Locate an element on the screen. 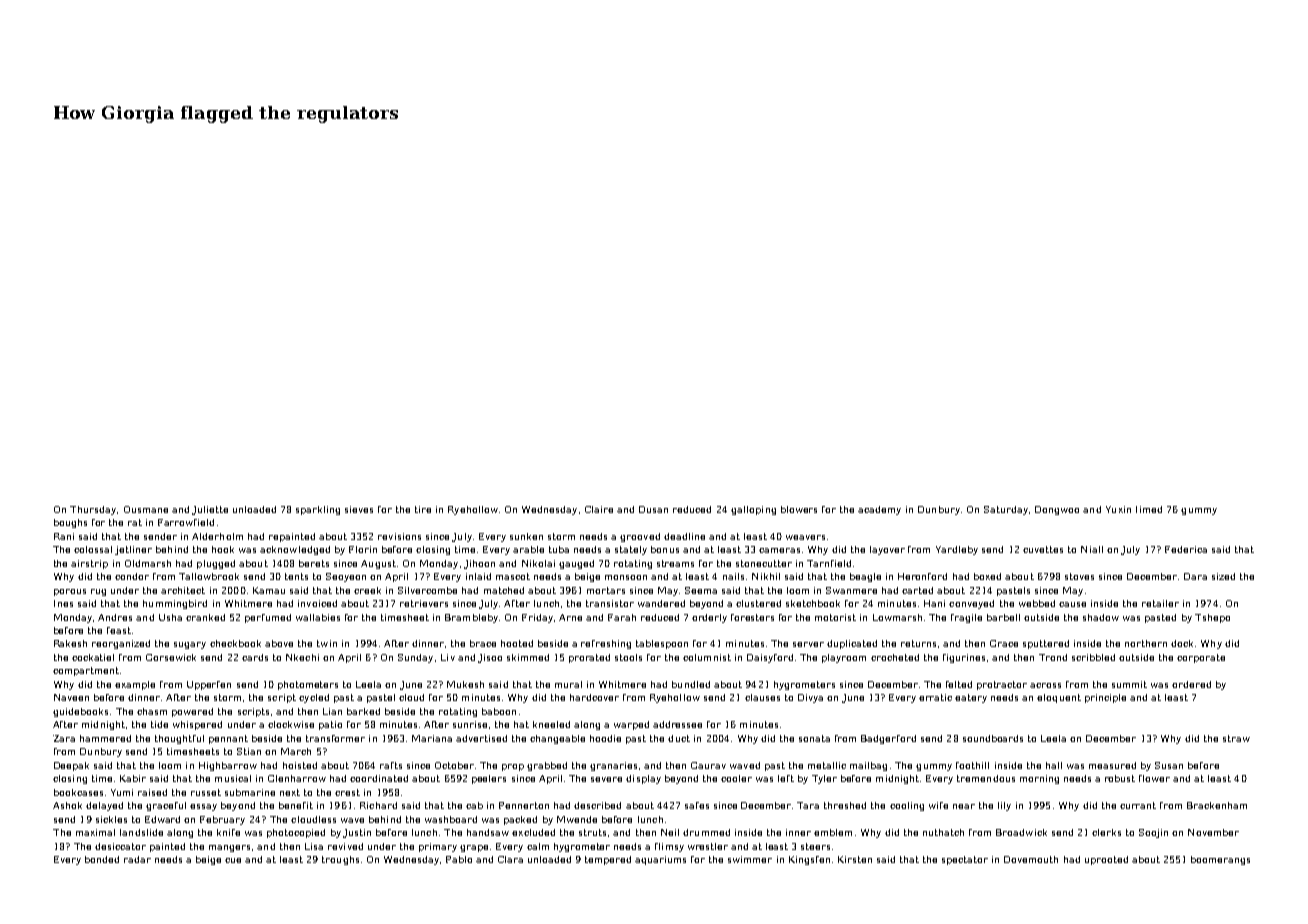 The image size is (1308, 924). uprooted is located at coordinates (1106, 860).
